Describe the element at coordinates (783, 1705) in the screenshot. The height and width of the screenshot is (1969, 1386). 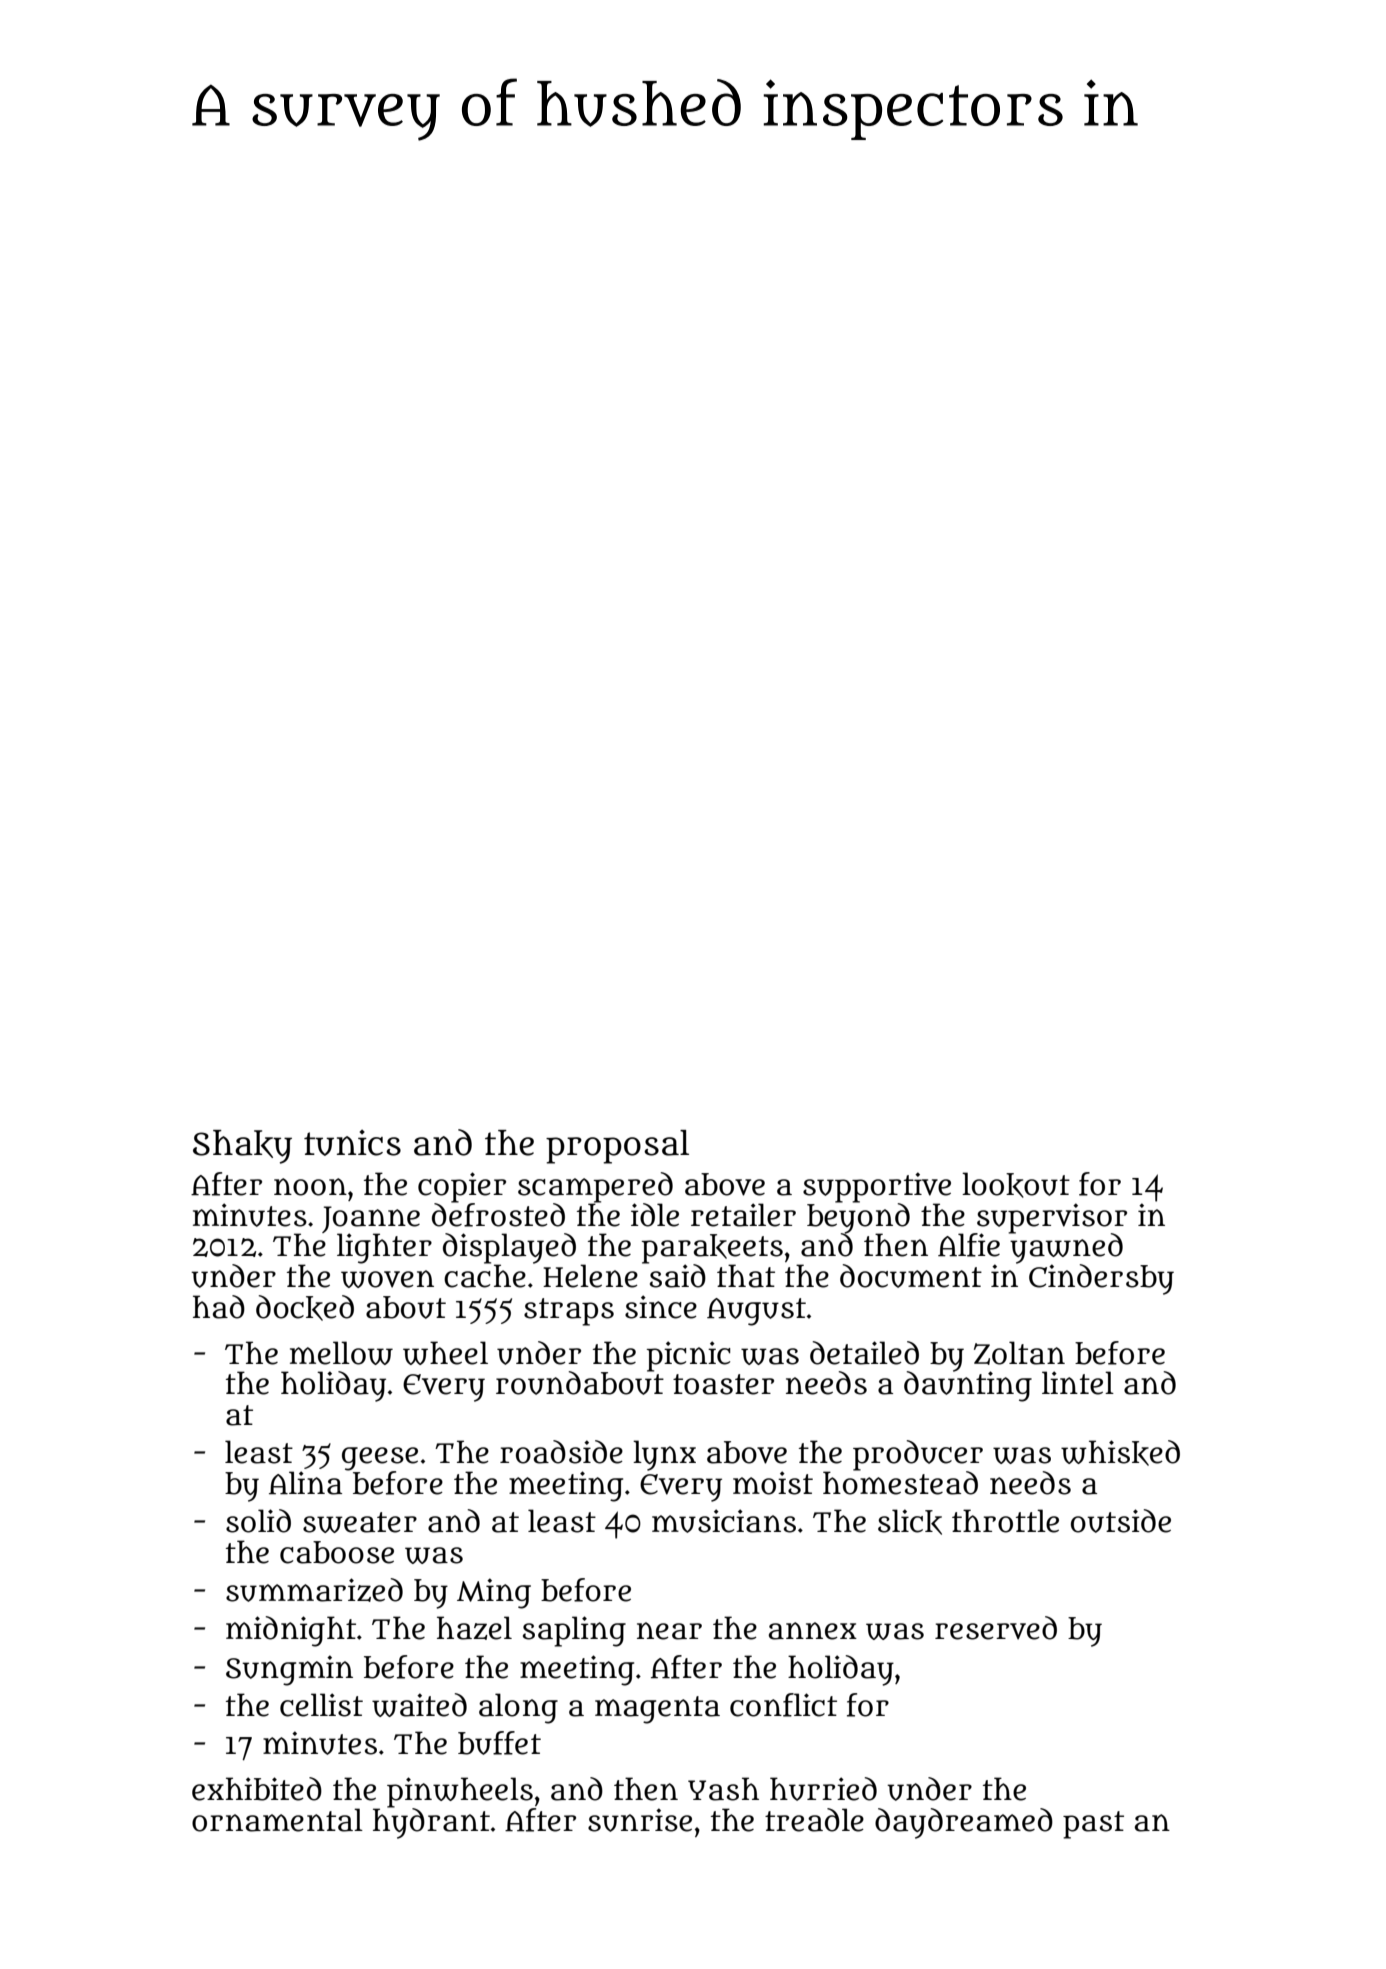
I see `conflict` at that location.
